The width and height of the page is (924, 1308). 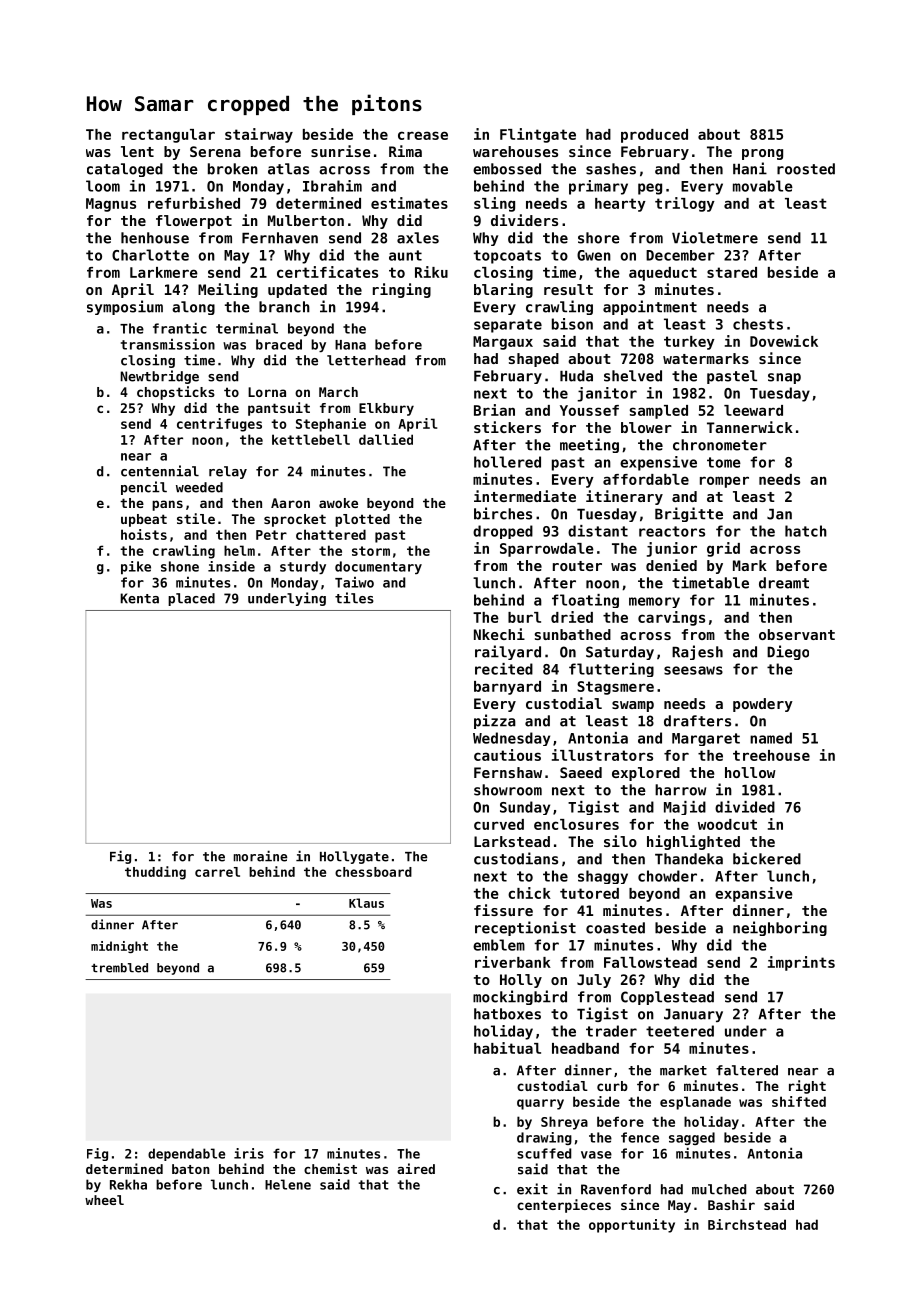 What do you see at coordinates (288, 1184) in the page?
I see `Helene` at bounding box center [288, 1184].
